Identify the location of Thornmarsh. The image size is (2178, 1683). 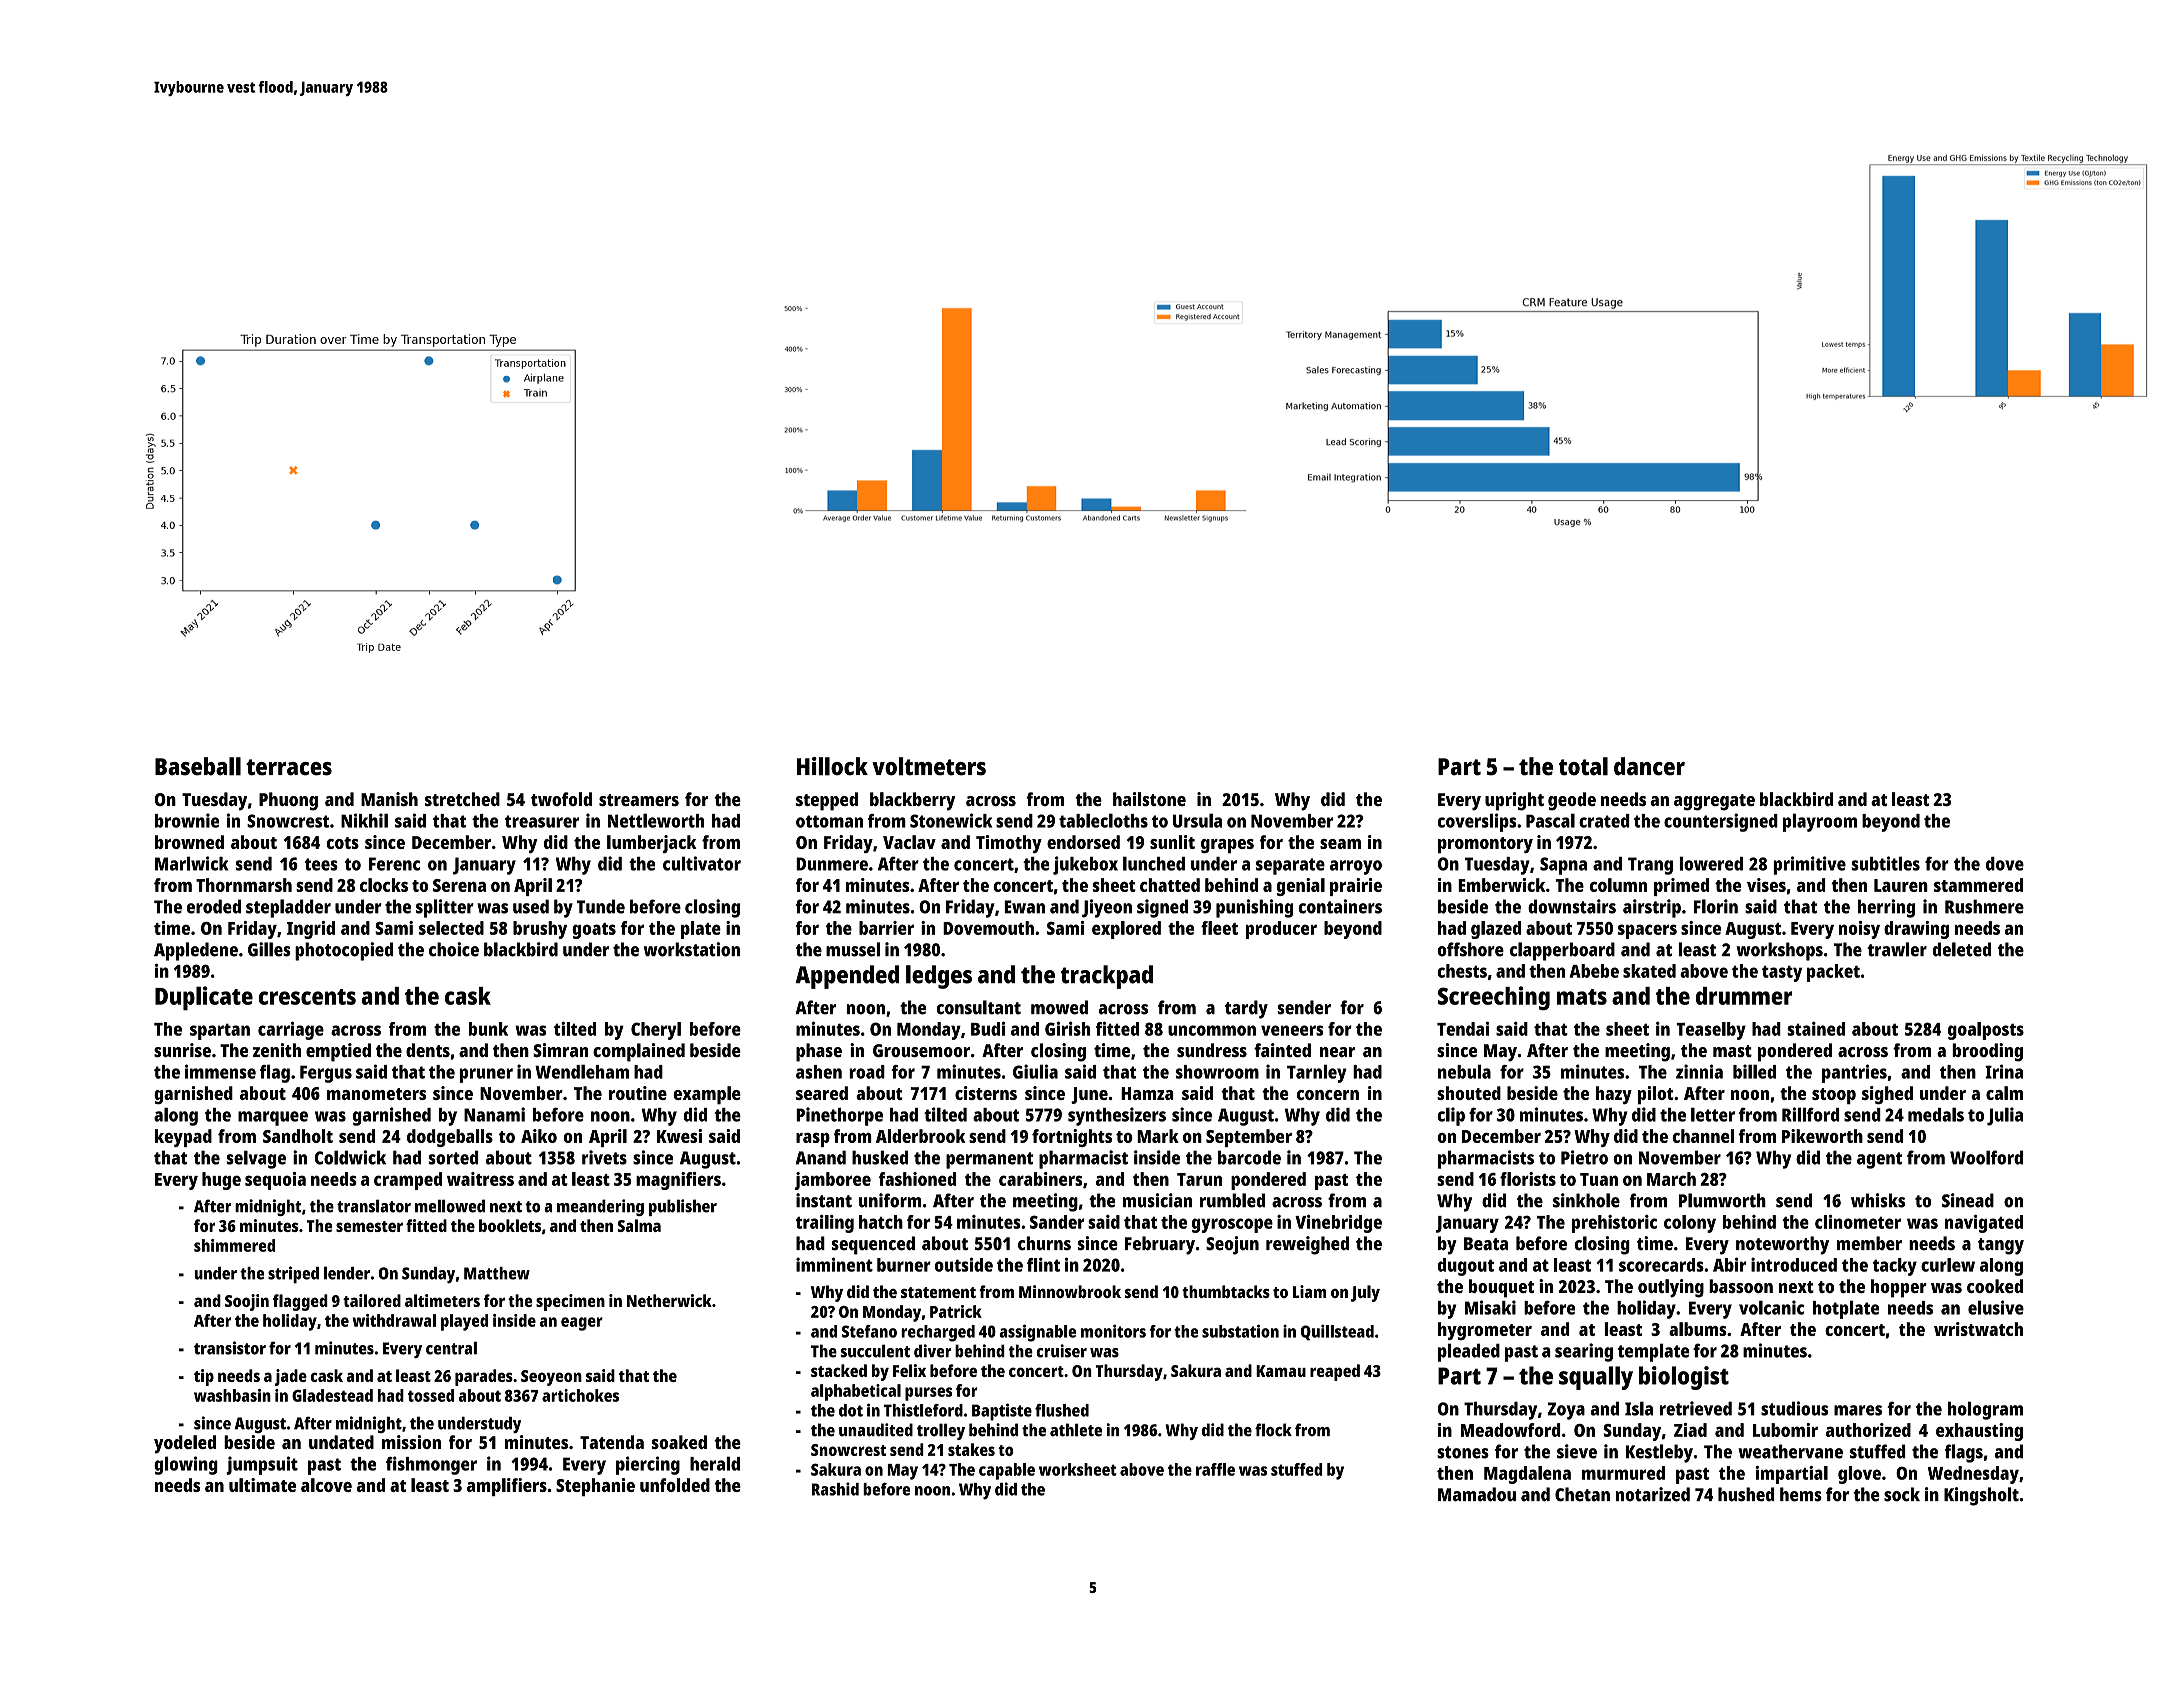
(244, 885).
